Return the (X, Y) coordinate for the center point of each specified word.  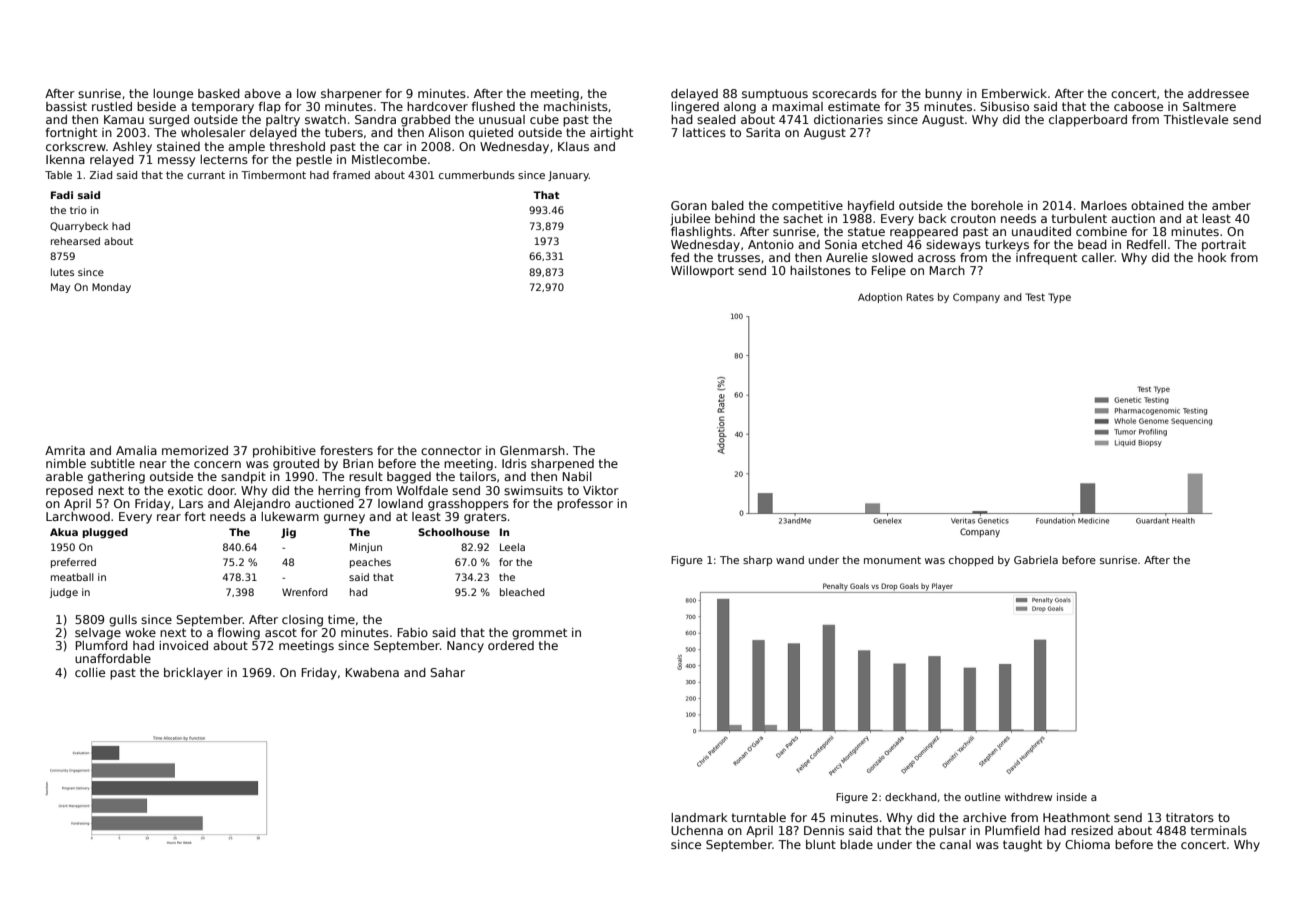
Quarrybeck (79, 227)
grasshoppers (468, 505)
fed (680, 257)
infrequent (1046, 259)
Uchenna (697, 830)
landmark (699, 817)
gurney (344, 519)
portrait (1224, 246)
